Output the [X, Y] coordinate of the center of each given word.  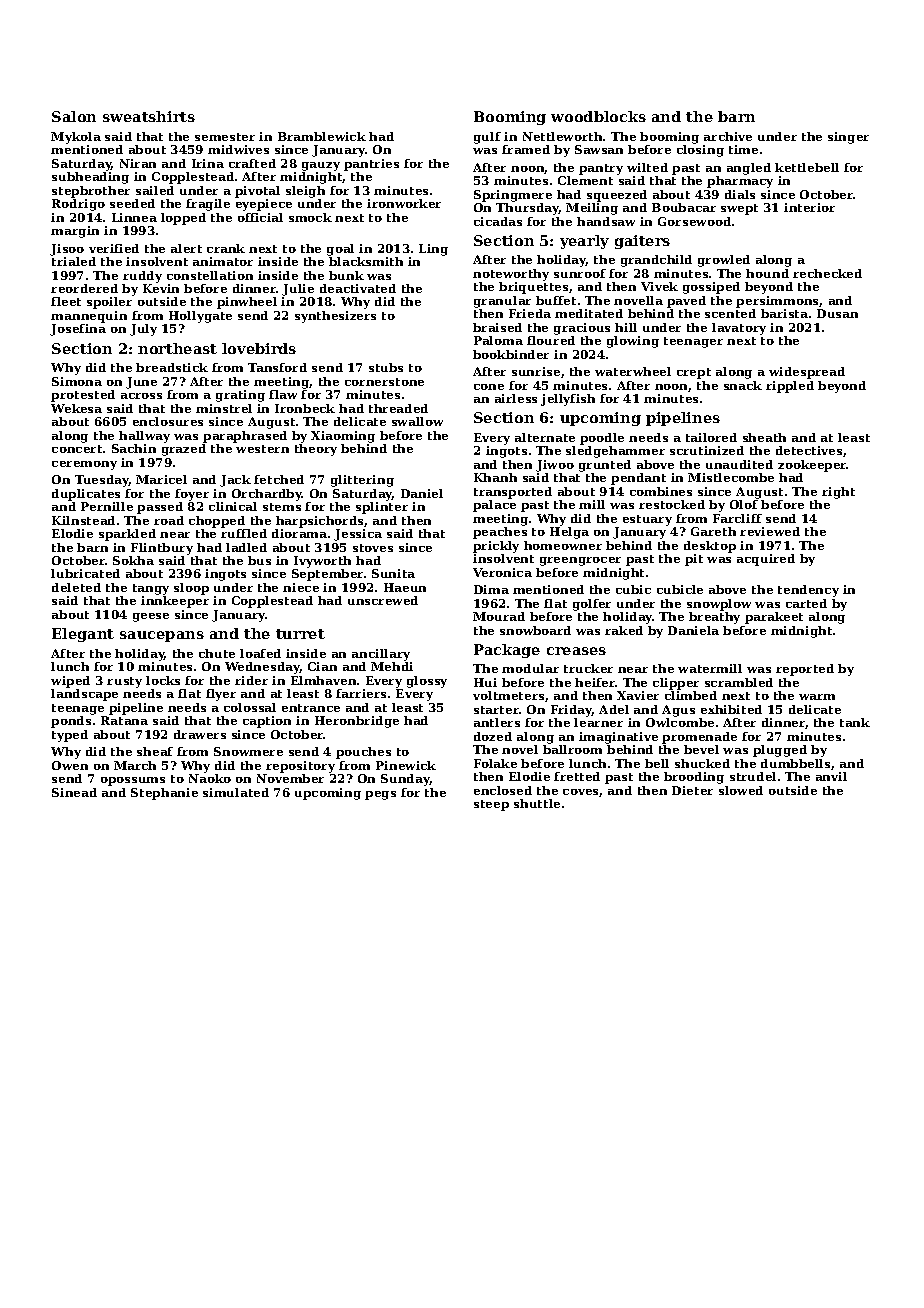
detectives [809, 450]
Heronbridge [357, 722]
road [169, 520]
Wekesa [76, 408]
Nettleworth [562, 136]
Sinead [74, 792]
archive [728, 136]
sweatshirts [149, 116]
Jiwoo [555, 466]
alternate [545, 437]
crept [694, 373]
